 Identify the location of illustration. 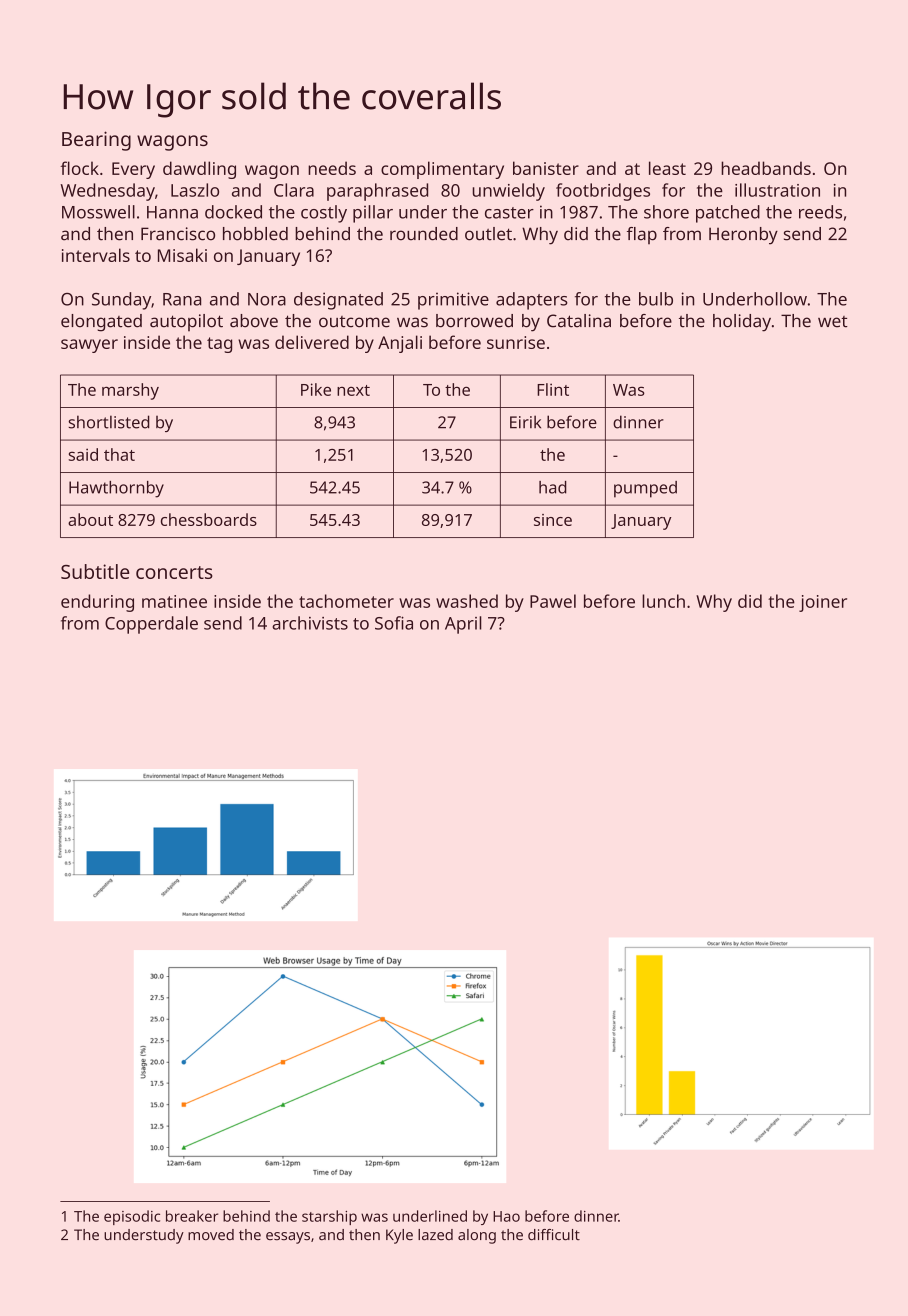
(777, 190).
